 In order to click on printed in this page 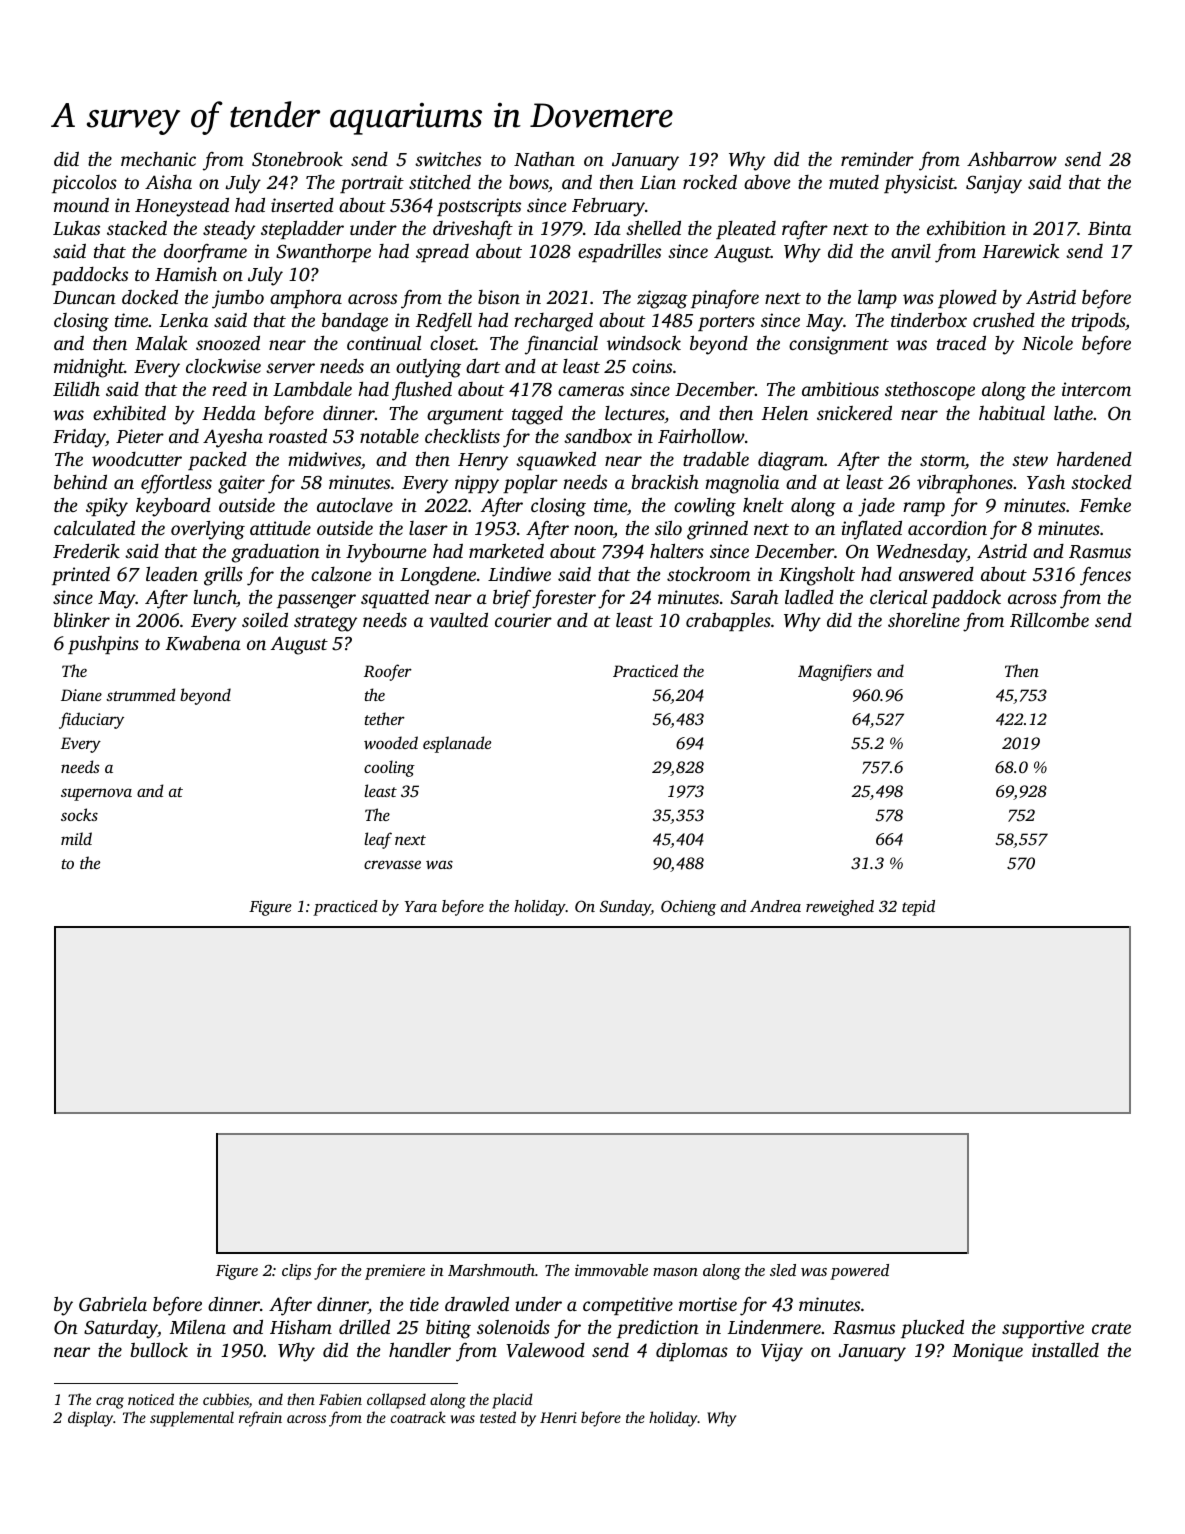, I will do `click(81, 575)`.
